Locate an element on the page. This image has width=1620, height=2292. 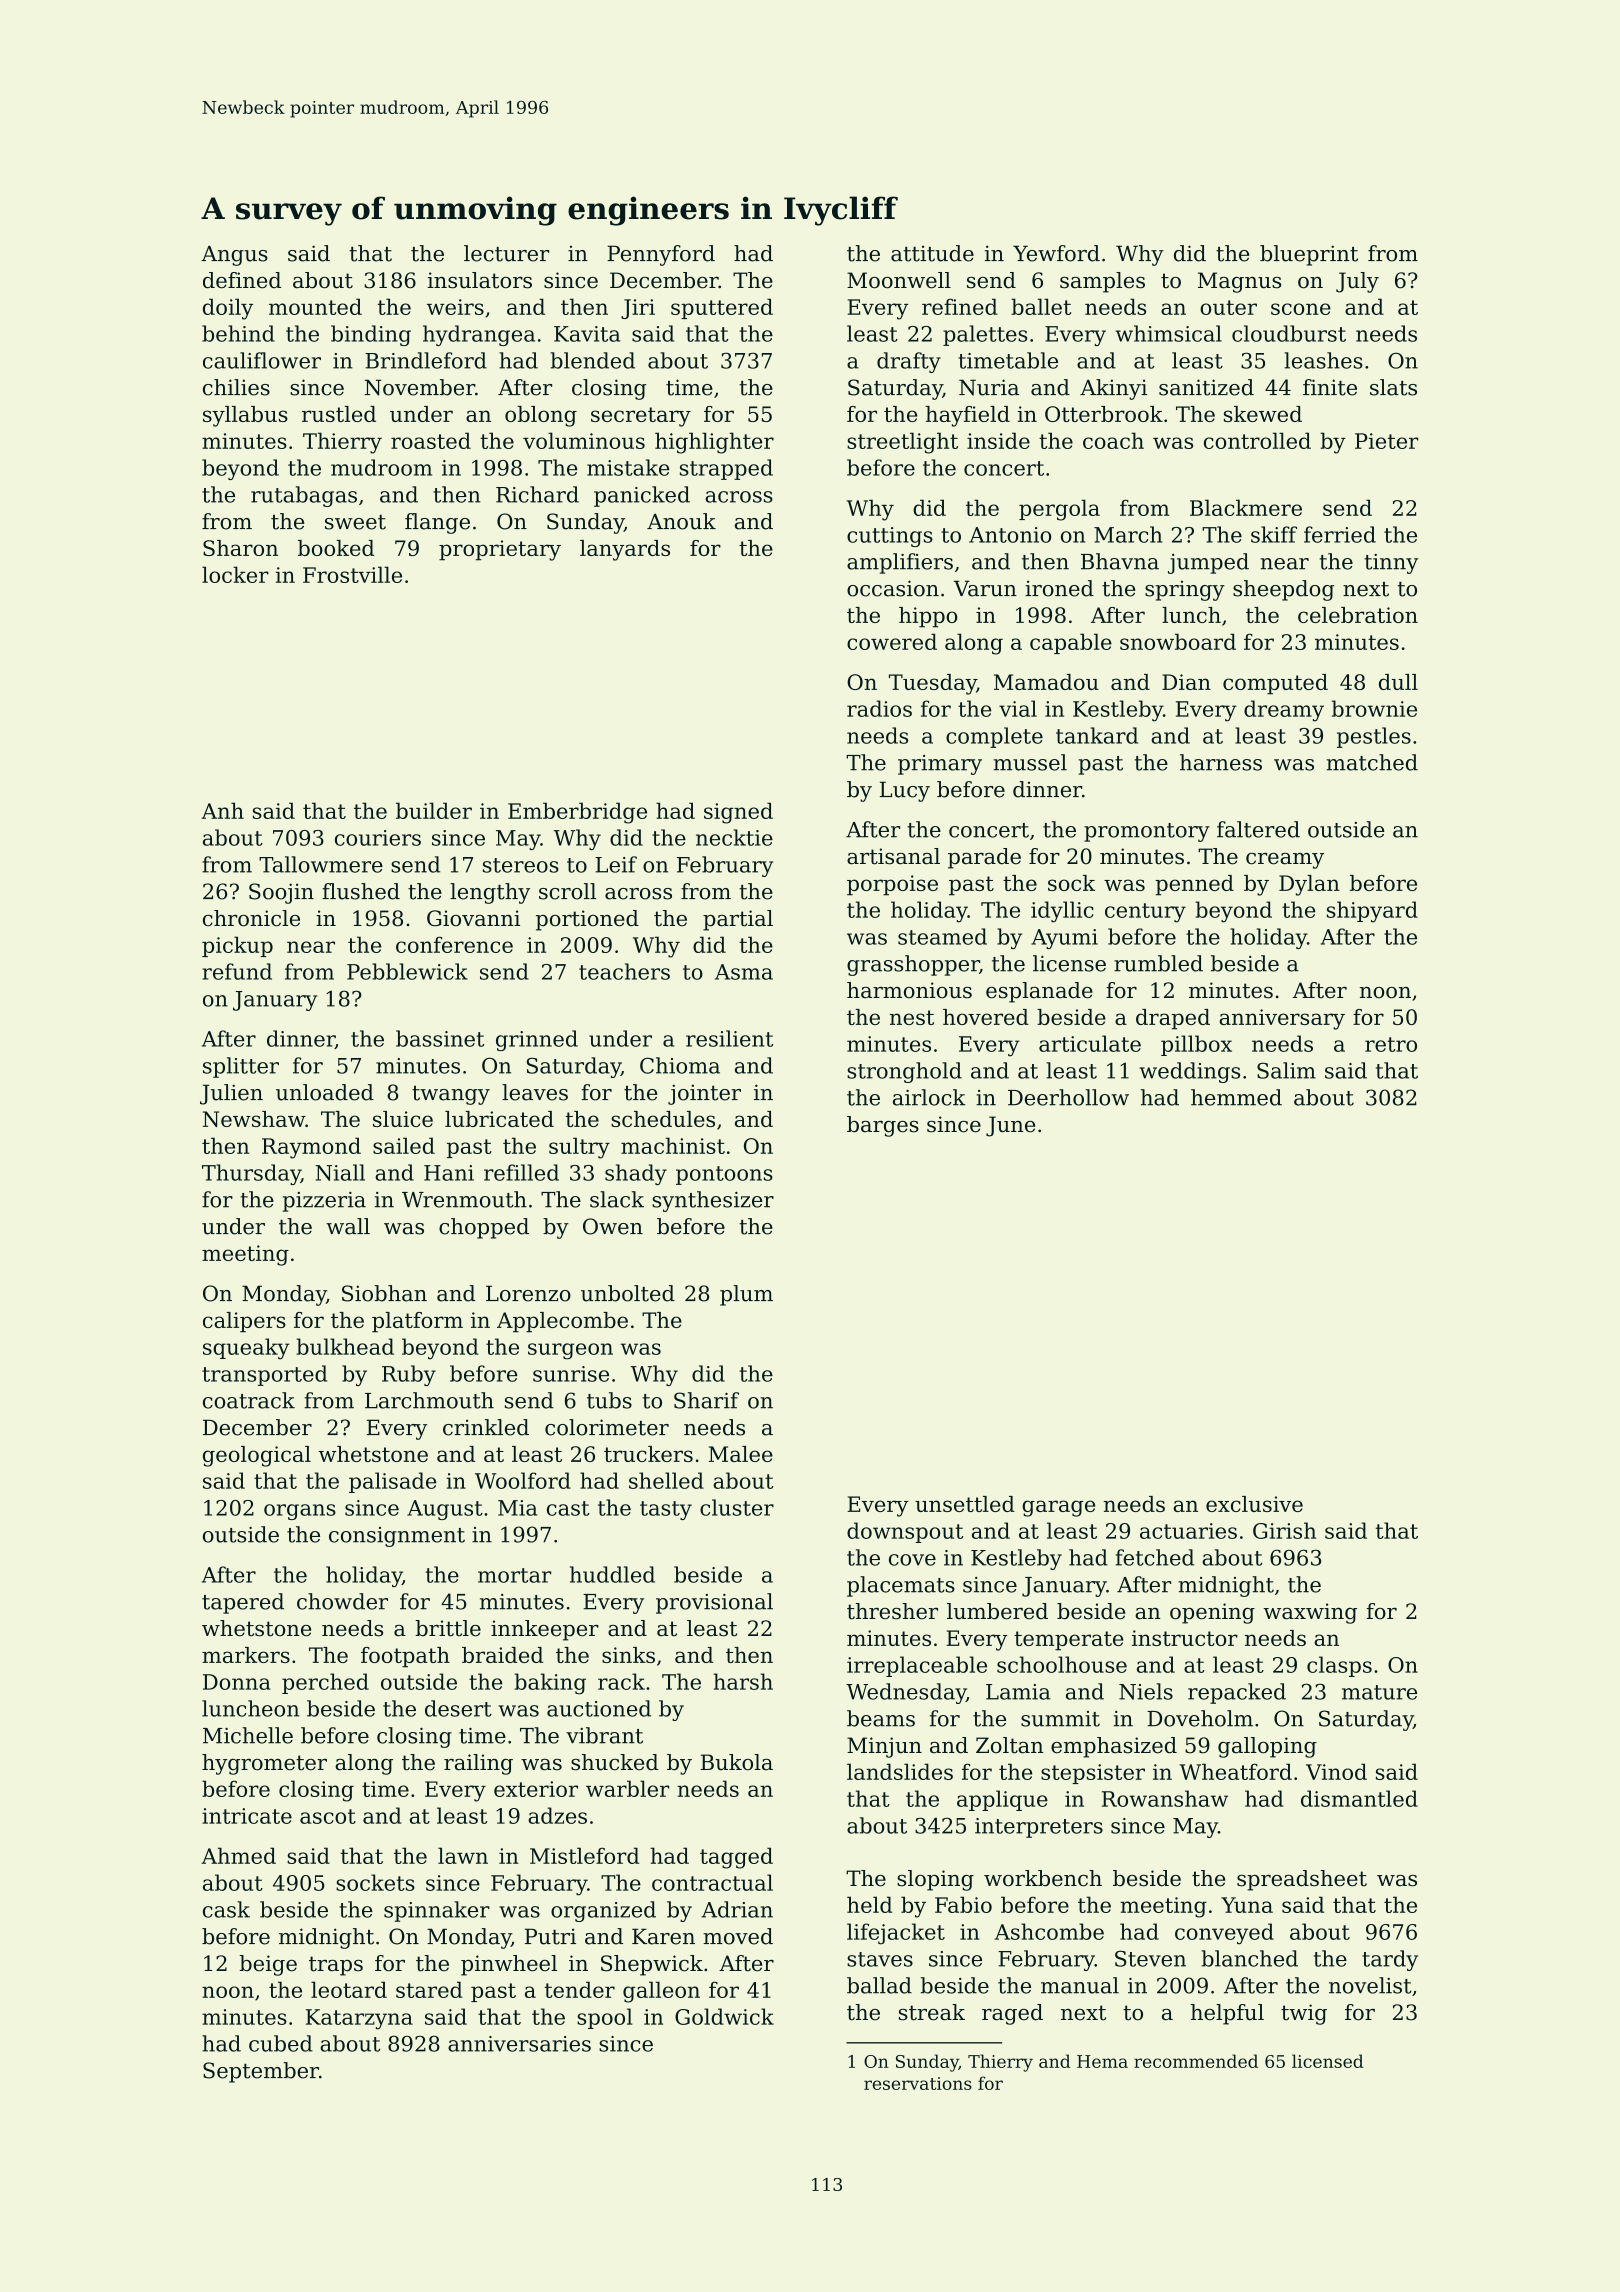
hemmed is located at coordinates (1236, 1097).
